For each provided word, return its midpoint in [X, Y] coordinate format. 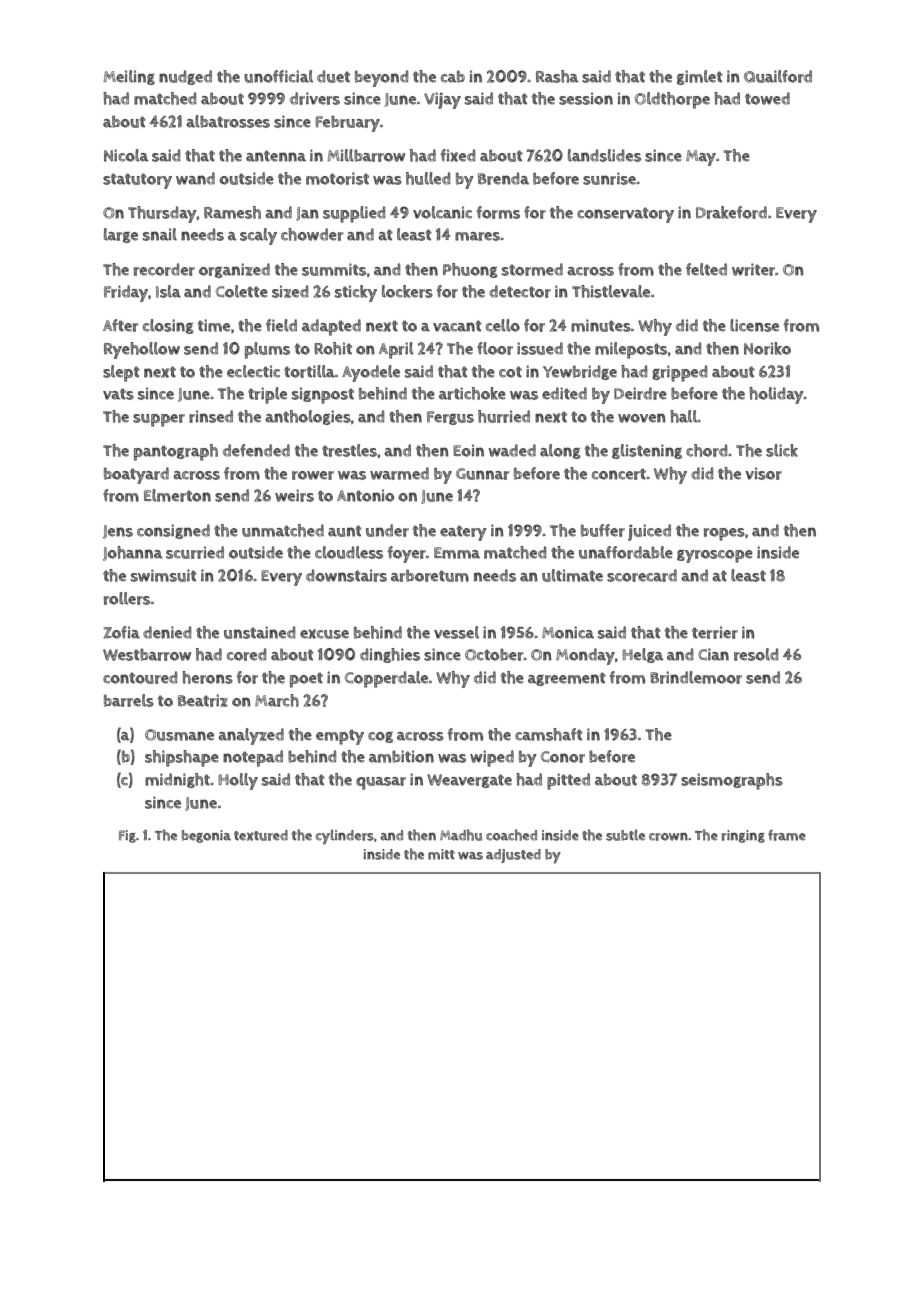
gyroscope [715, 556]
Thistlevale [611, 291]
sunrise [609, 178]
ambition [401, 756]
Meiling [129, 77]
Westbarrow [147, 654]
